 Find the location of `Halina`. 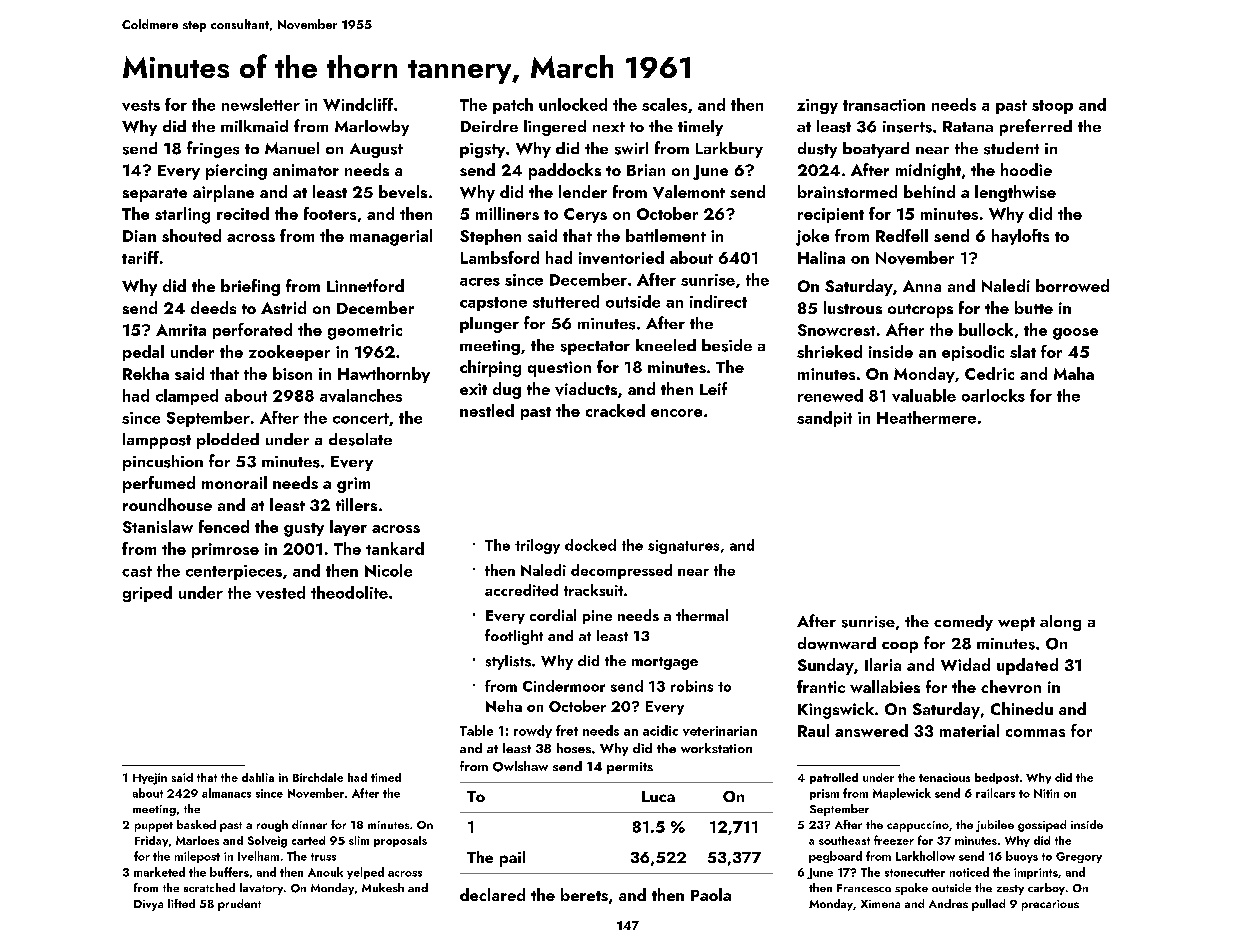

Halina is located at coordinates (821, 257).
